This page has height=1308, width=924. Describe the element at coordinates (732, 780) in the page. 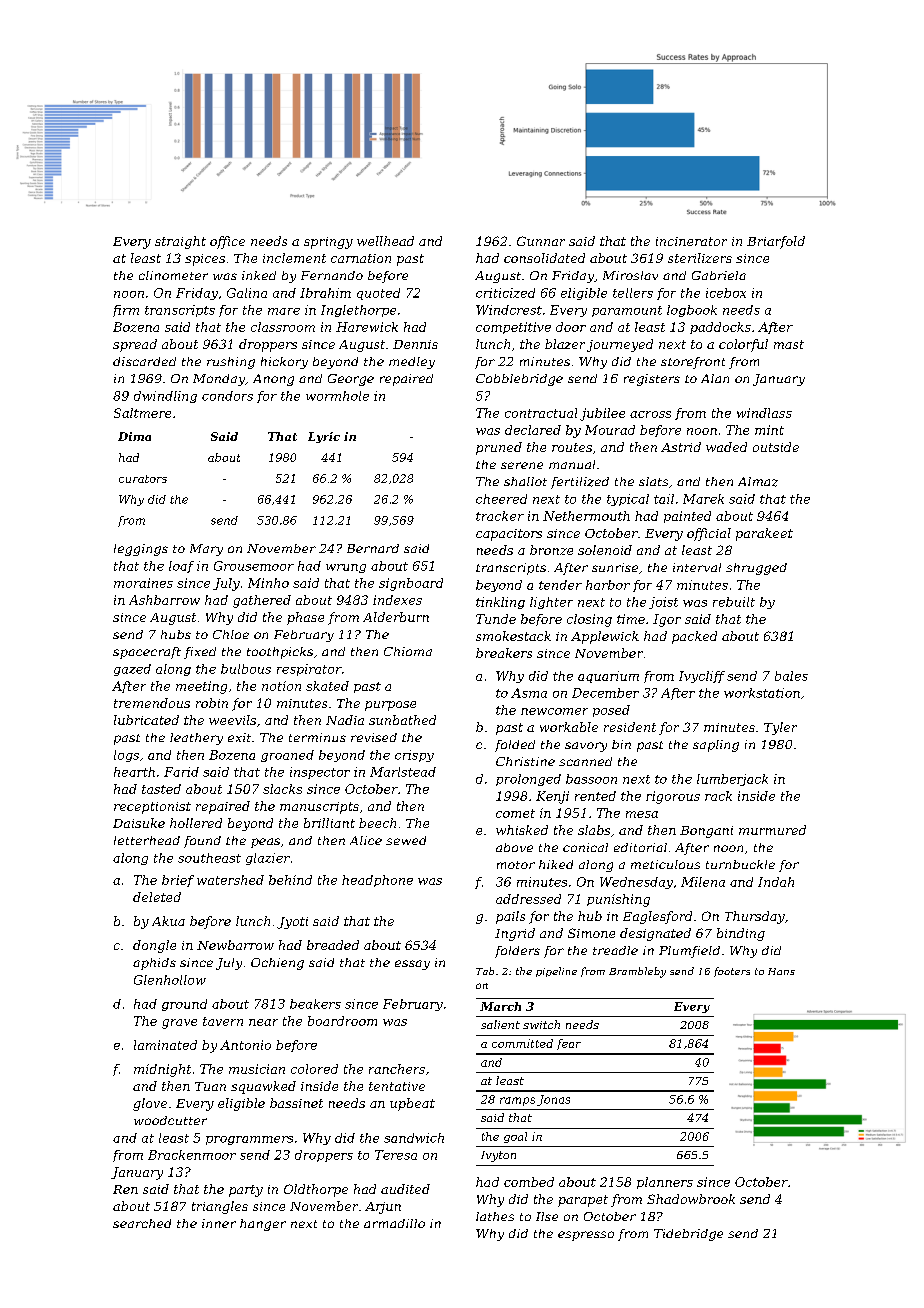

I see `lumberjack` at that location.
